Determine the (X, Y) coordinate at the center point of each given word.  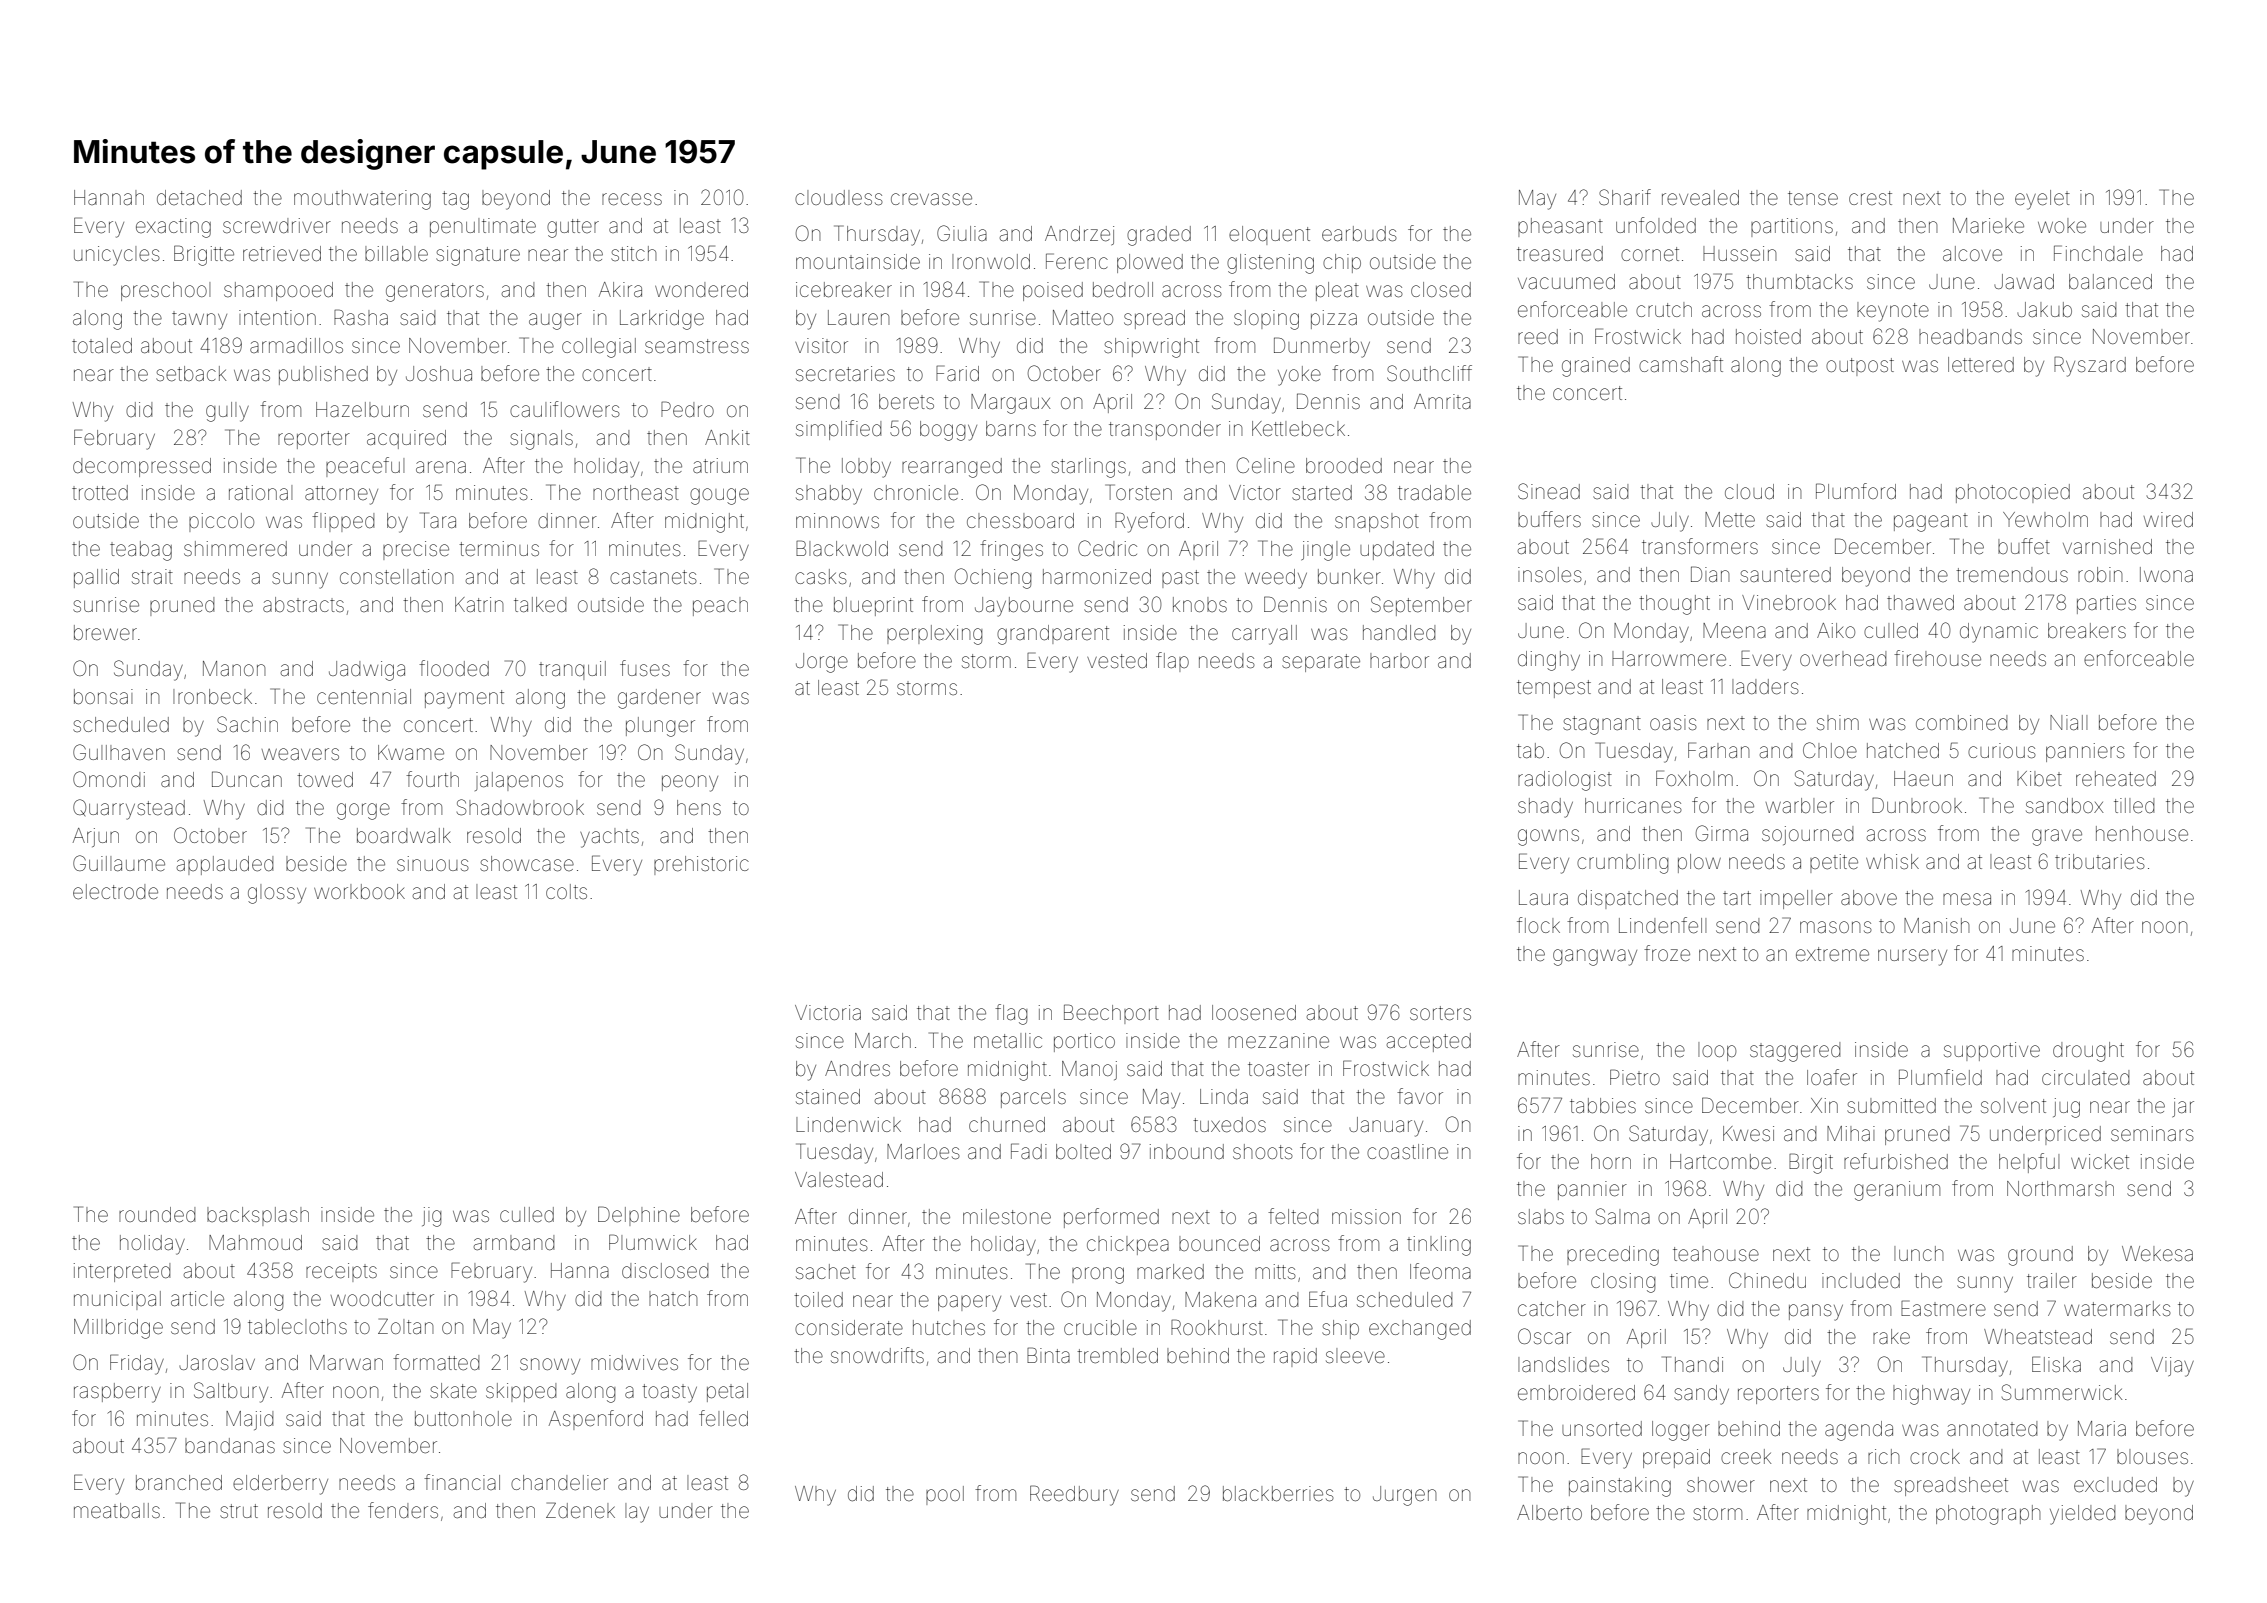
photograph (1988, 1515)
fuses (645, 668)
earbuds (1359, 234)
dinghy (1549, 661)
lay (637, 1513)
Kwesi (1748, 1134)
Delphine (639, 1216)
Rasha (361, 317)
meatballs (117, 1511)
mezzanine (1278, 1041)
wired (2168, 519)
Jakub (2044, 309)
